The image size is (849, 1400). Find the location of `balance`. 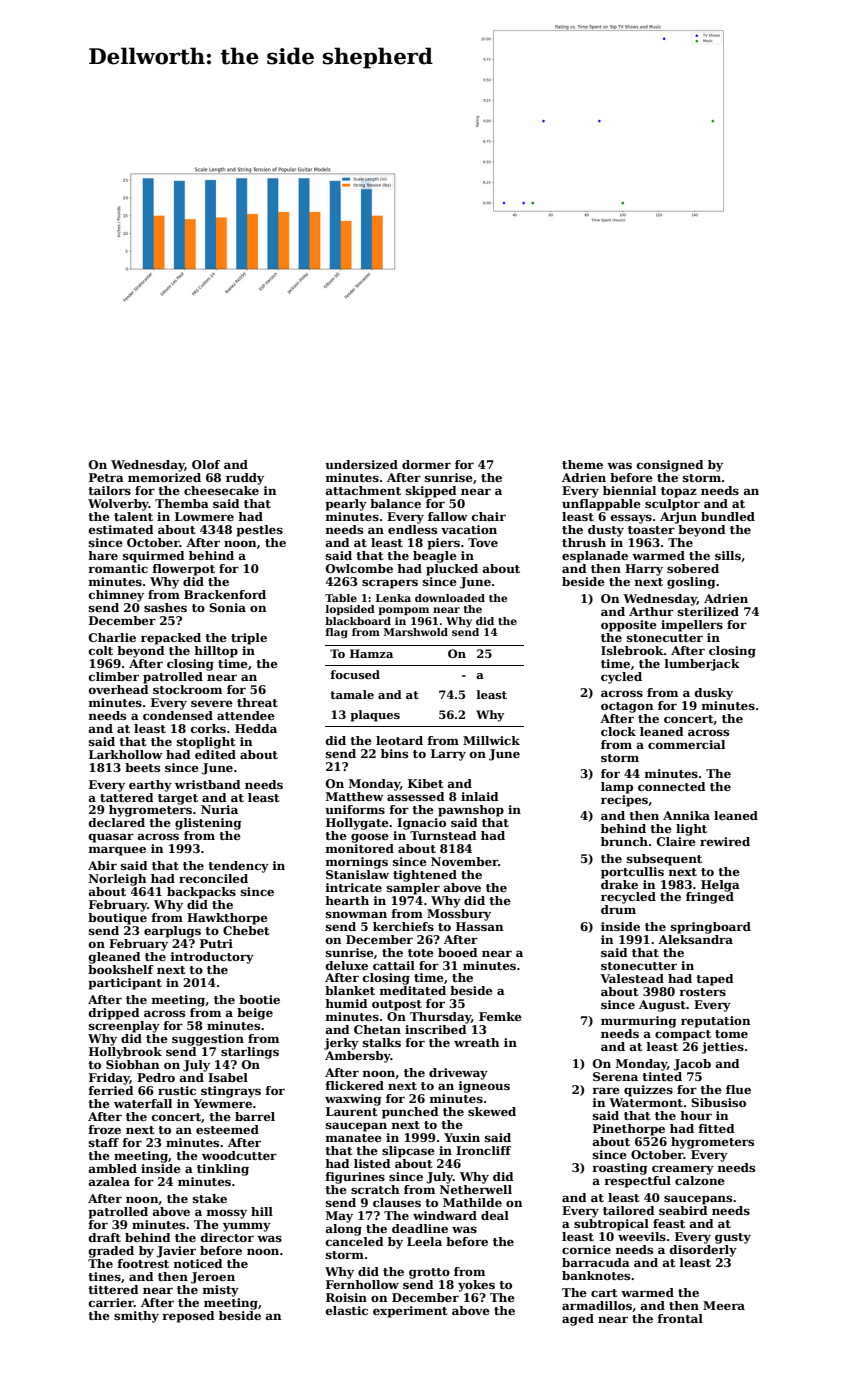

balance is located at coordinates (395, 503).
